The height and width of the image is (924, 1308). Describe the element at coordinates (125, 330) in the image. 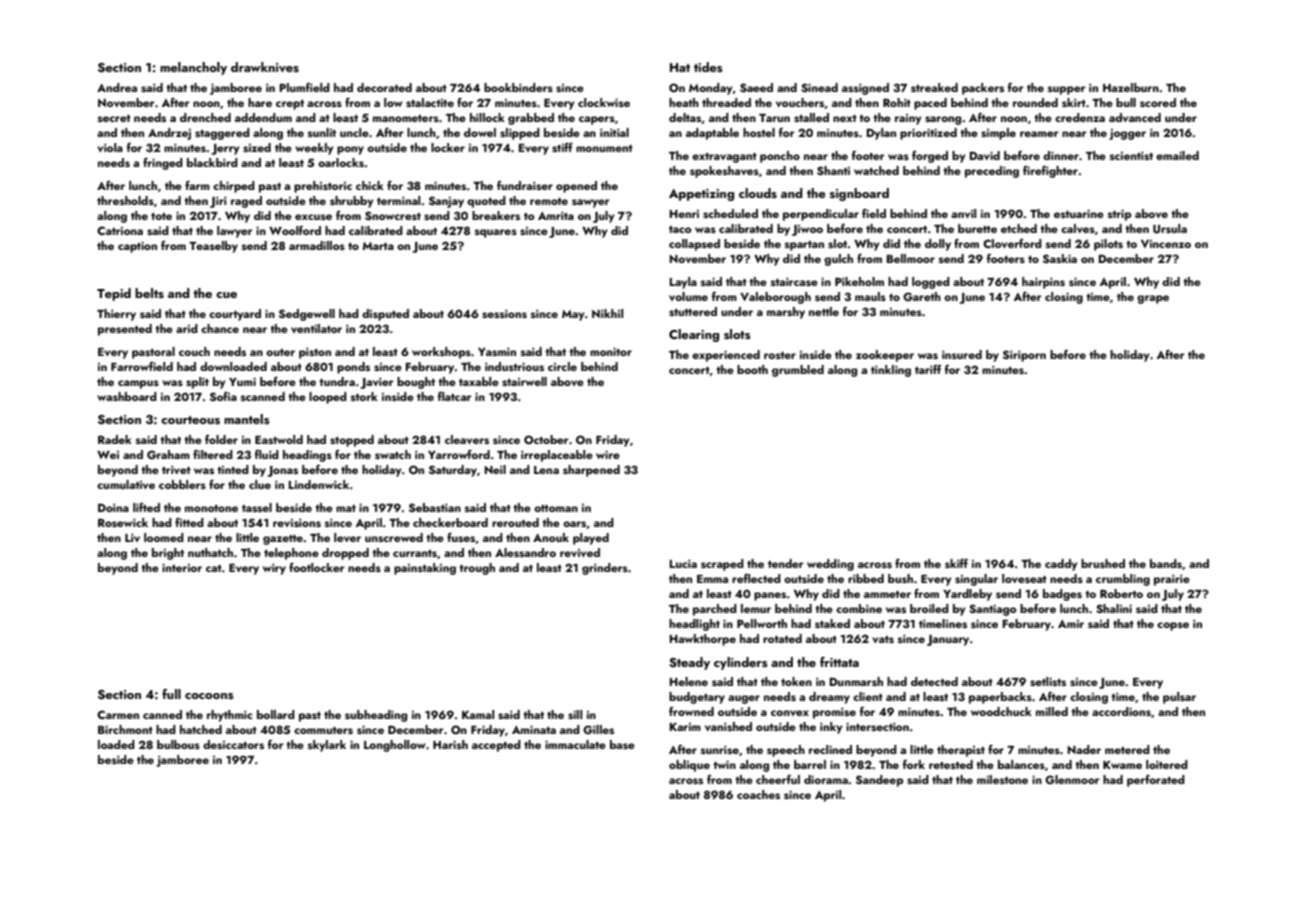

I see `presented` at that location.
